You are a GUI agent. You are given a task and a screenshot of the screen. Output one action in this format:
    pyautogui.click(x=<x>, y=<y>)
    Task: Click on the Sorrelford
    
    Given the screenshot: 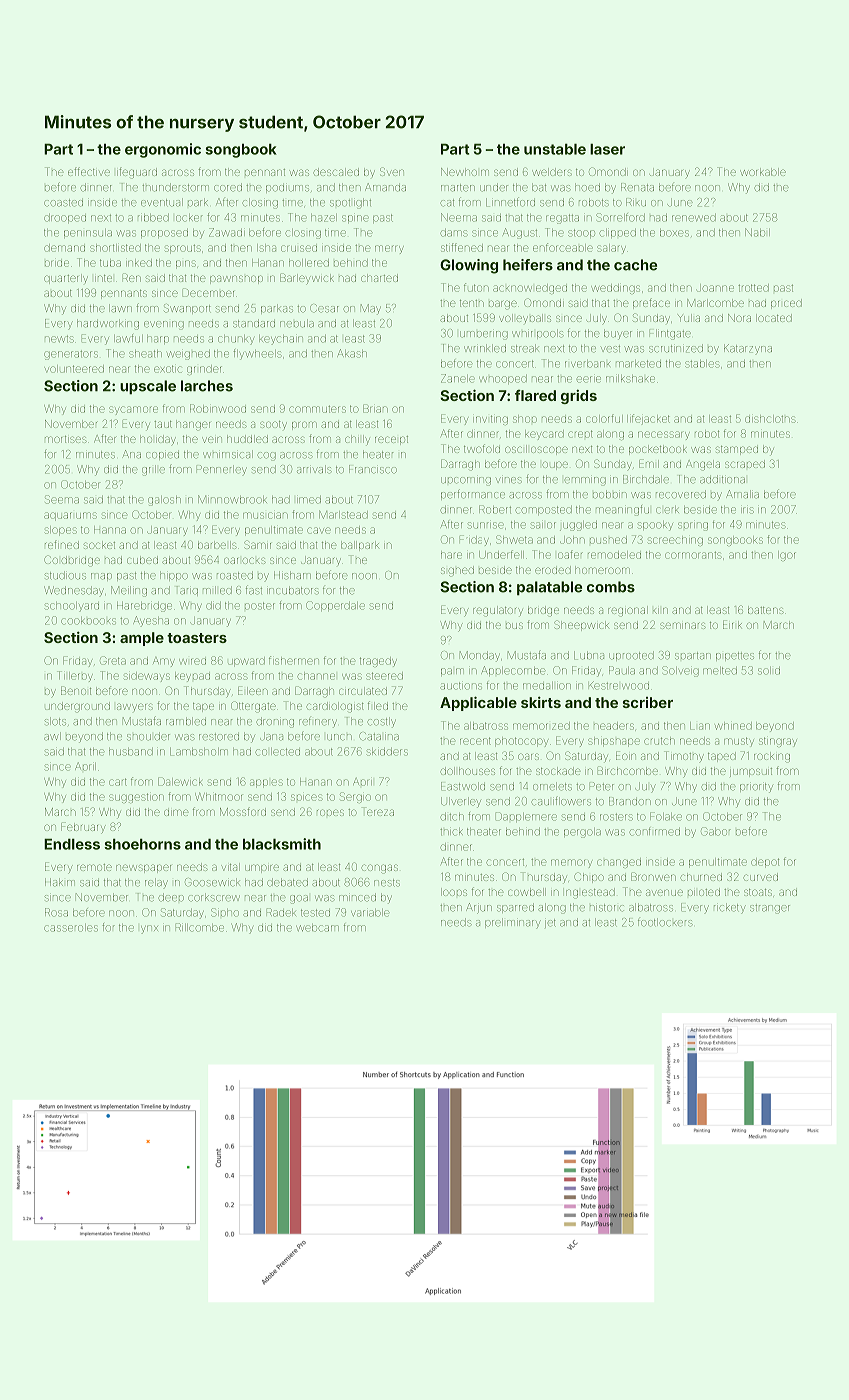 What is the action you would take?
    pyautogui.click(x=620, y=217)
